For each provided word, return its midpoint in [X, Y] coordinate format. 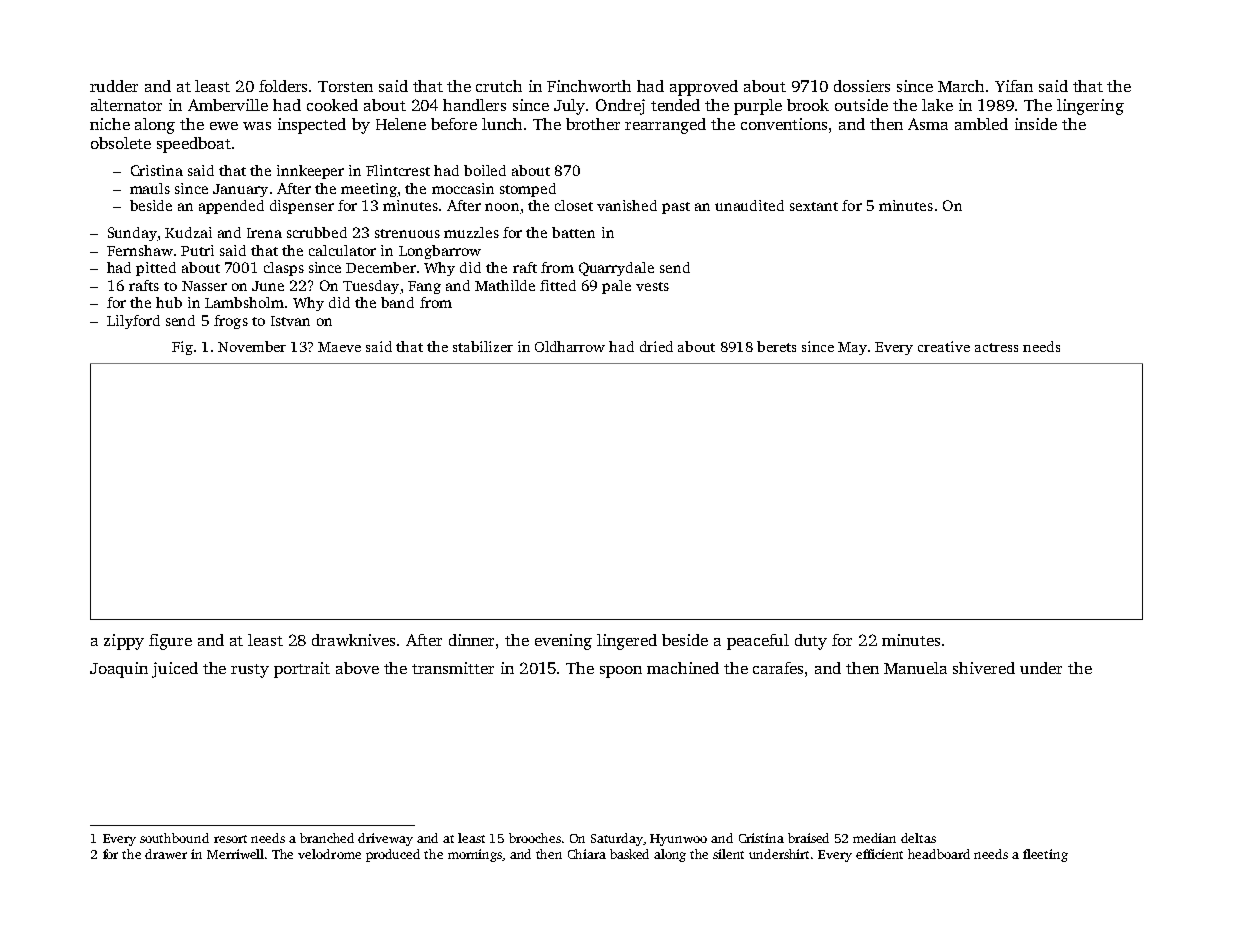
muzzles [471, 232]
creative [944, 346]
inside [1036, 124]
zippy [124, 642]
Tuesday [371, 287]
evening [563, 642]
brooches [535, 838]
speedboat [194, 145]
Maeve [339, 347]
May [852, 348]
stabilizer [483, 346]
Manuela [915, 668]
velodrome [329, 854]
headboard [939, 854]
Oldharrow [570, 346]
